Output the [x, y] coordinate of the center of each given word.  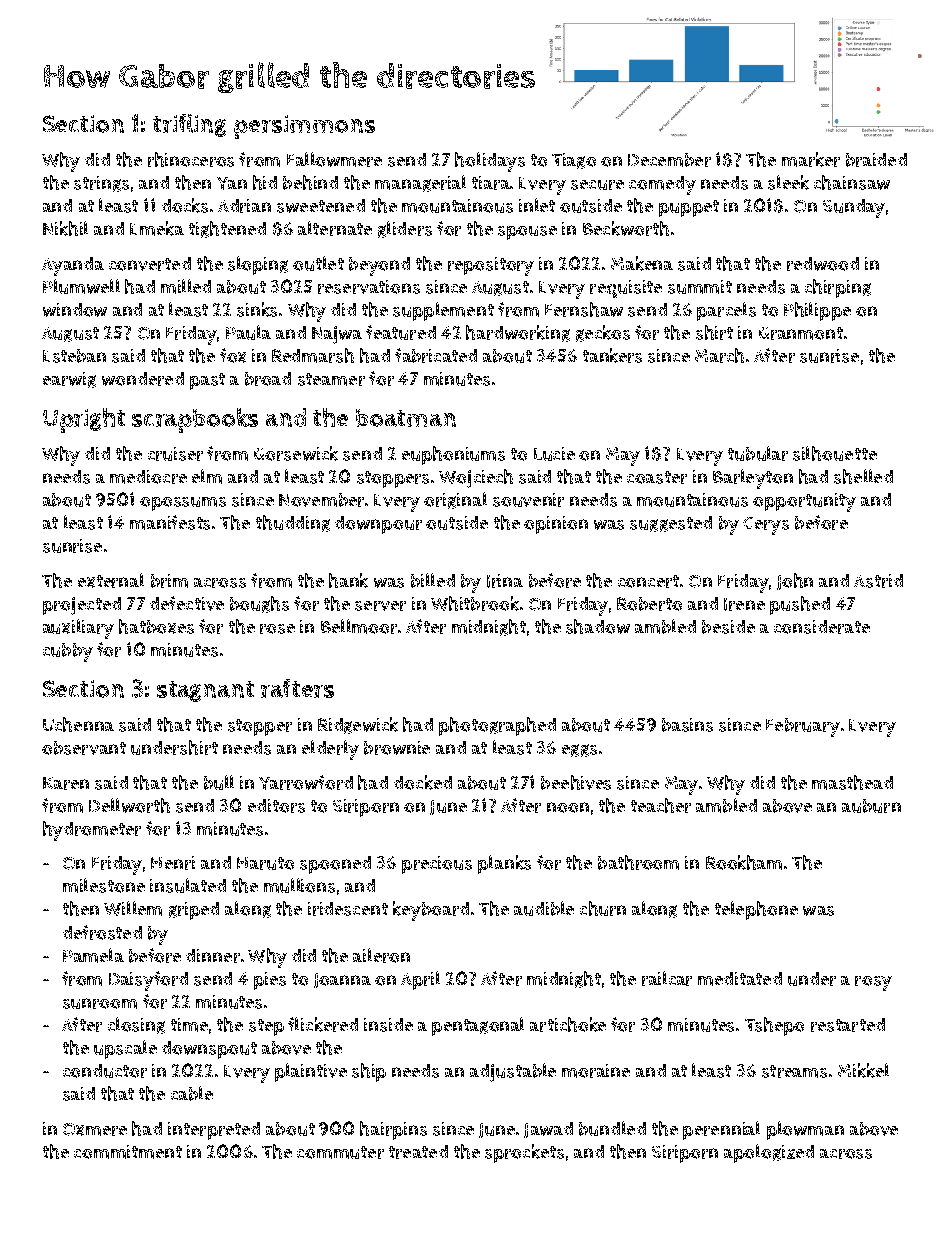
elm [207, 476]
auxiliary [78, 629]
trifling [189, 125]
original [455, 500]
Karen [66, 783]
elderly [330, 750]
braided [876, 160]
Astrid [878, 581]
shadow [598, 626]
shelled [863, 476]
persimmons [304, 127]
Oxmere [95, 1129]
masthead [852, 782]
